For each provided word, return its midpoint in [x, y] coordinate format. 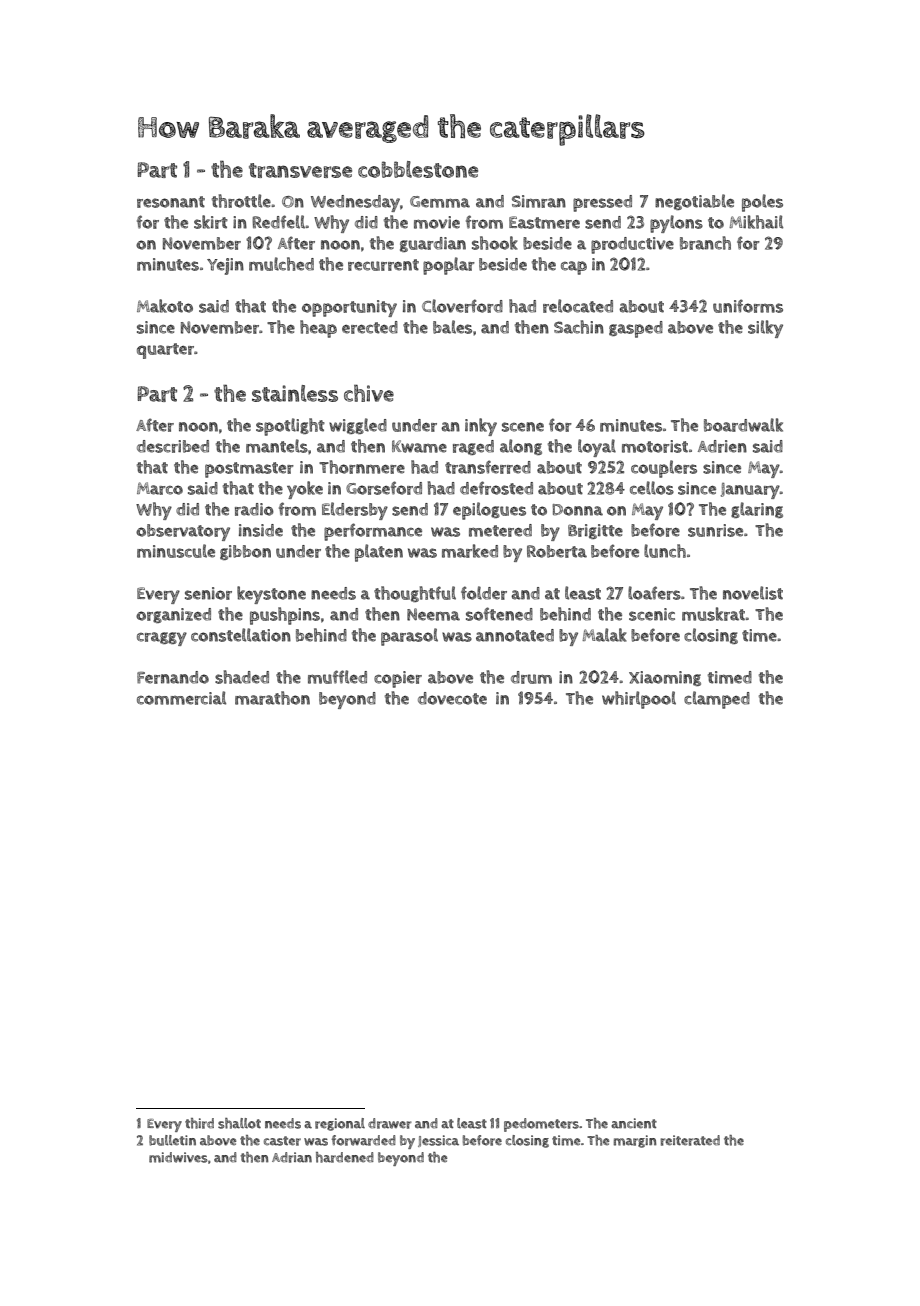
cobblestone [418, 169]
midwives [178, 1157]
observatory [183, 532]
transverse [300, 170]
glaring [757, 510]
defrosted [496, 488]
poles [762, 203]
